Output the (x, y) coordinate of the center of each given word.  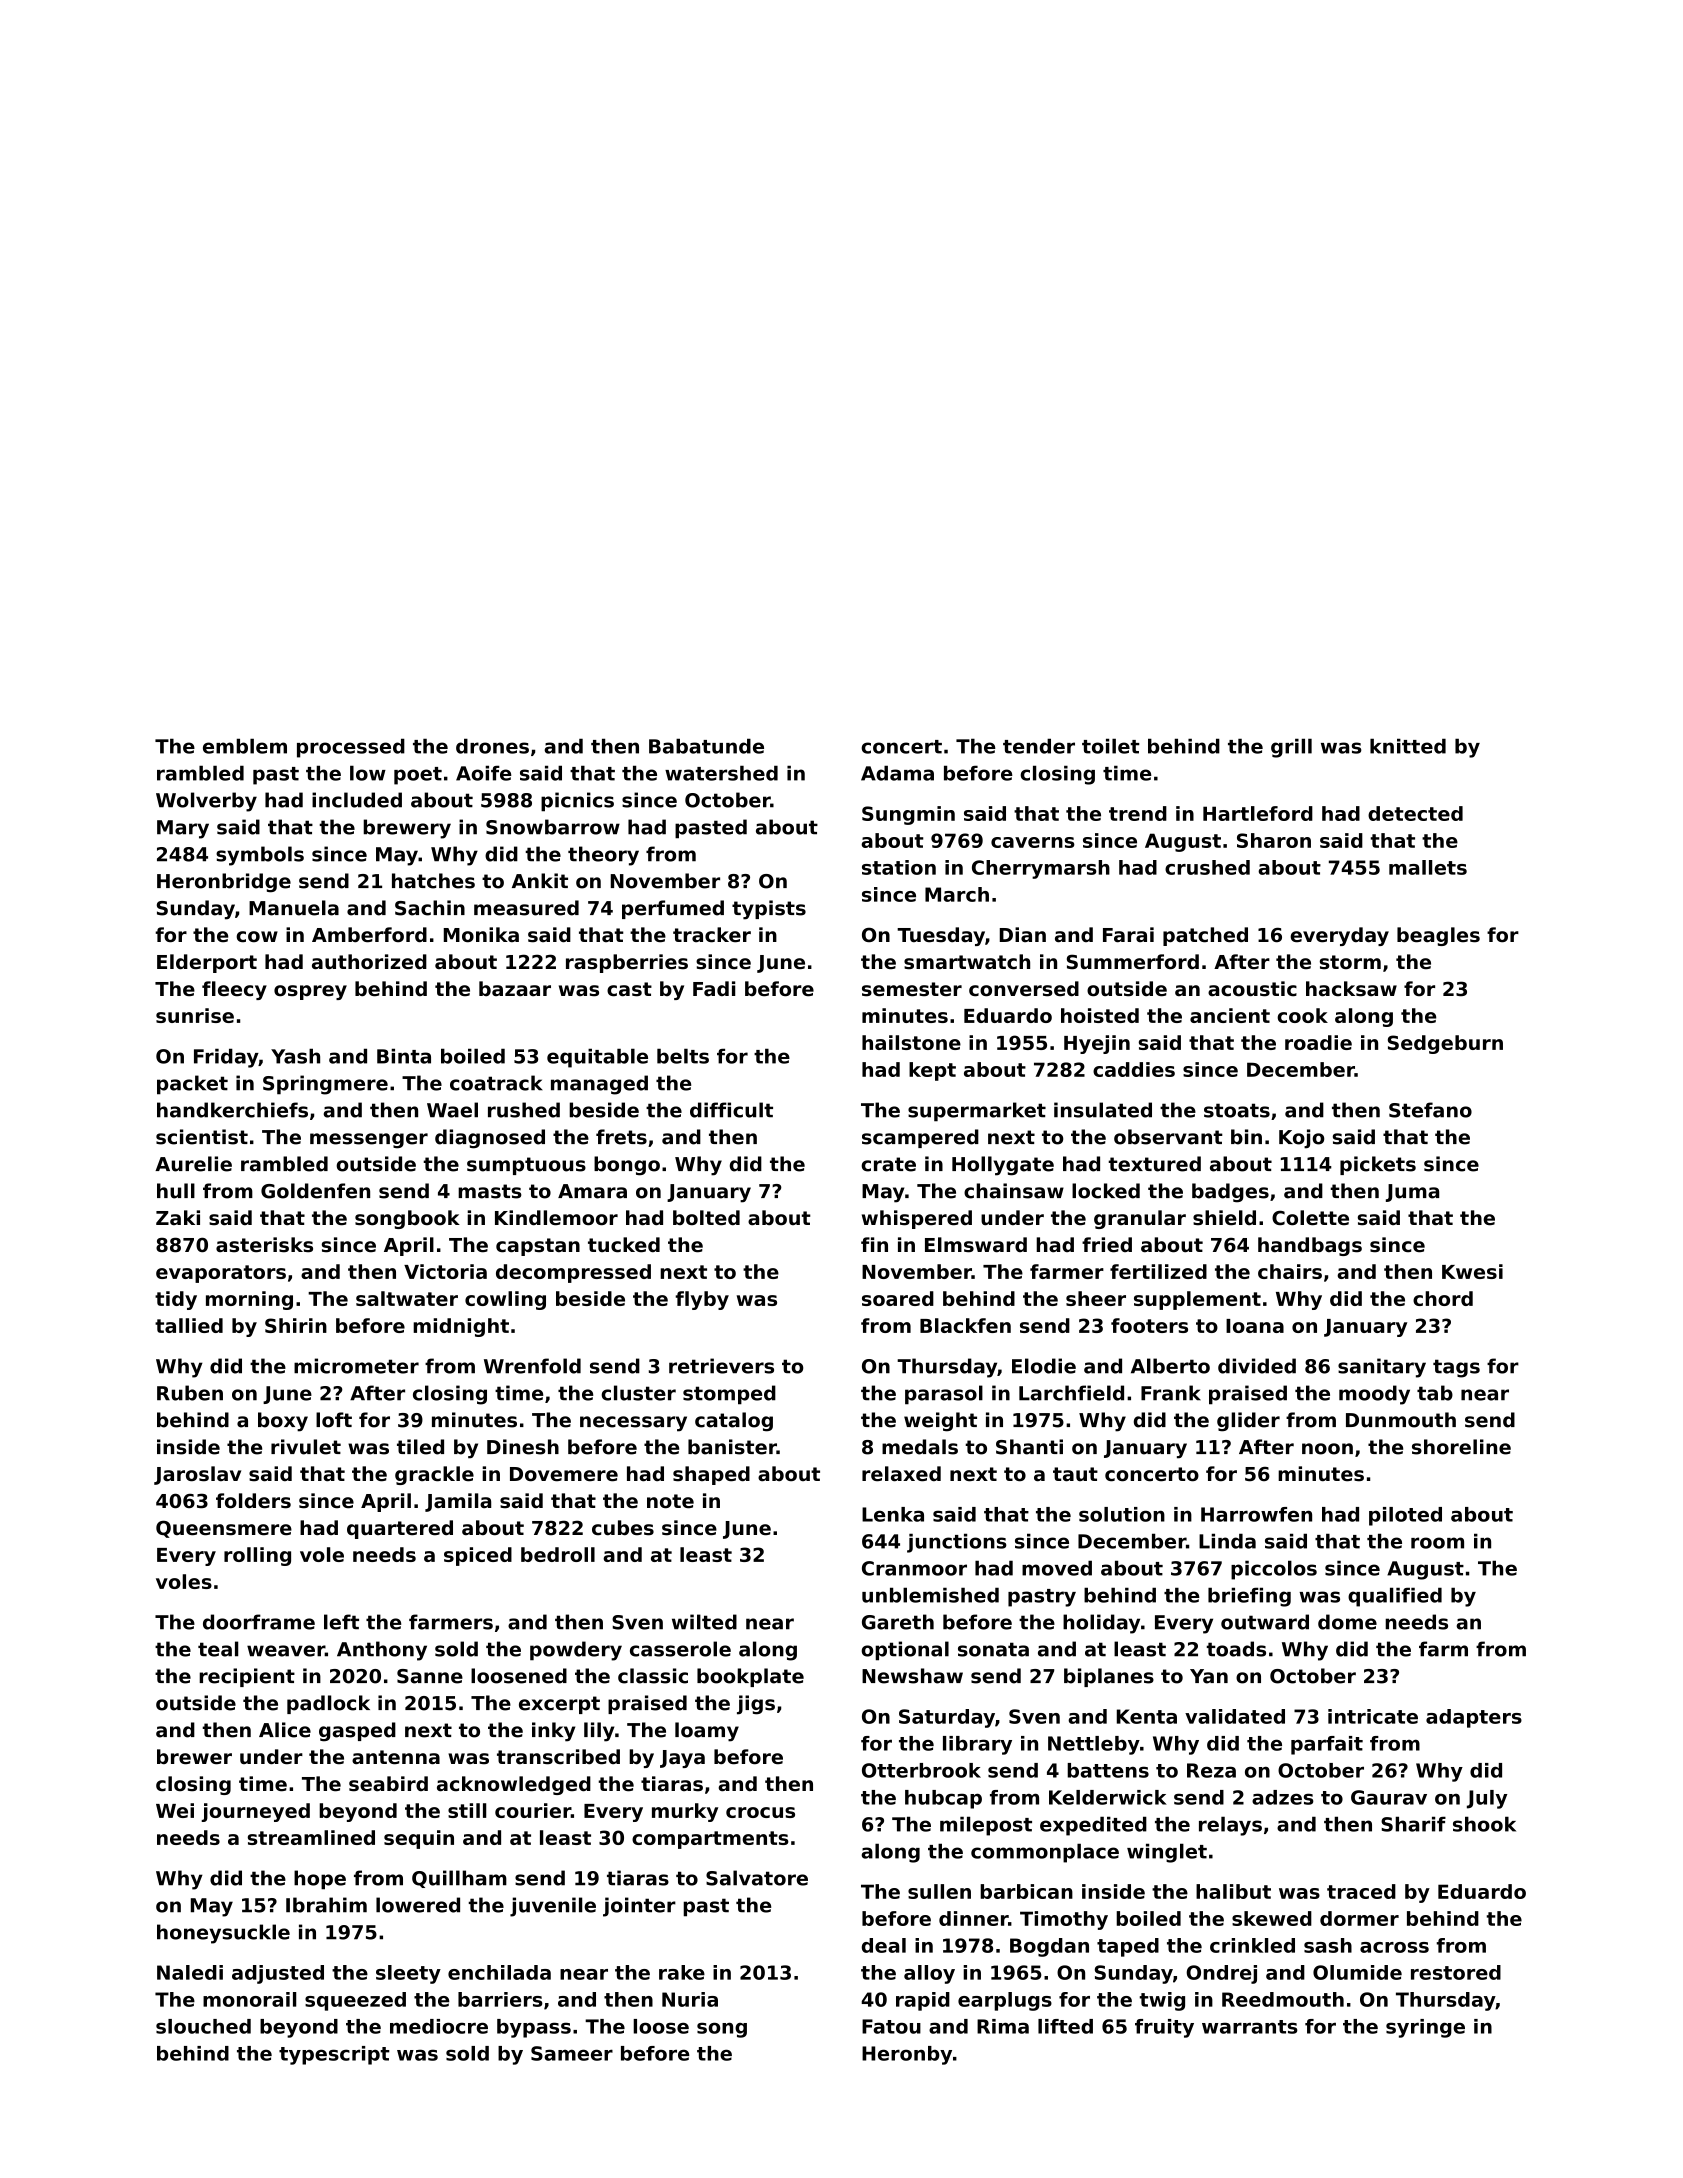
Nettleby (1094, 1745)
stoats (1237, 1110)
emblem (245, 746)
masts (490, 1191)
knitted (1408, 746)
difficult (731, 1110)
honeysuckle (223, 1934)
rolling (257, 1556)
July (1487, 1799)
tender (1039, 746)
